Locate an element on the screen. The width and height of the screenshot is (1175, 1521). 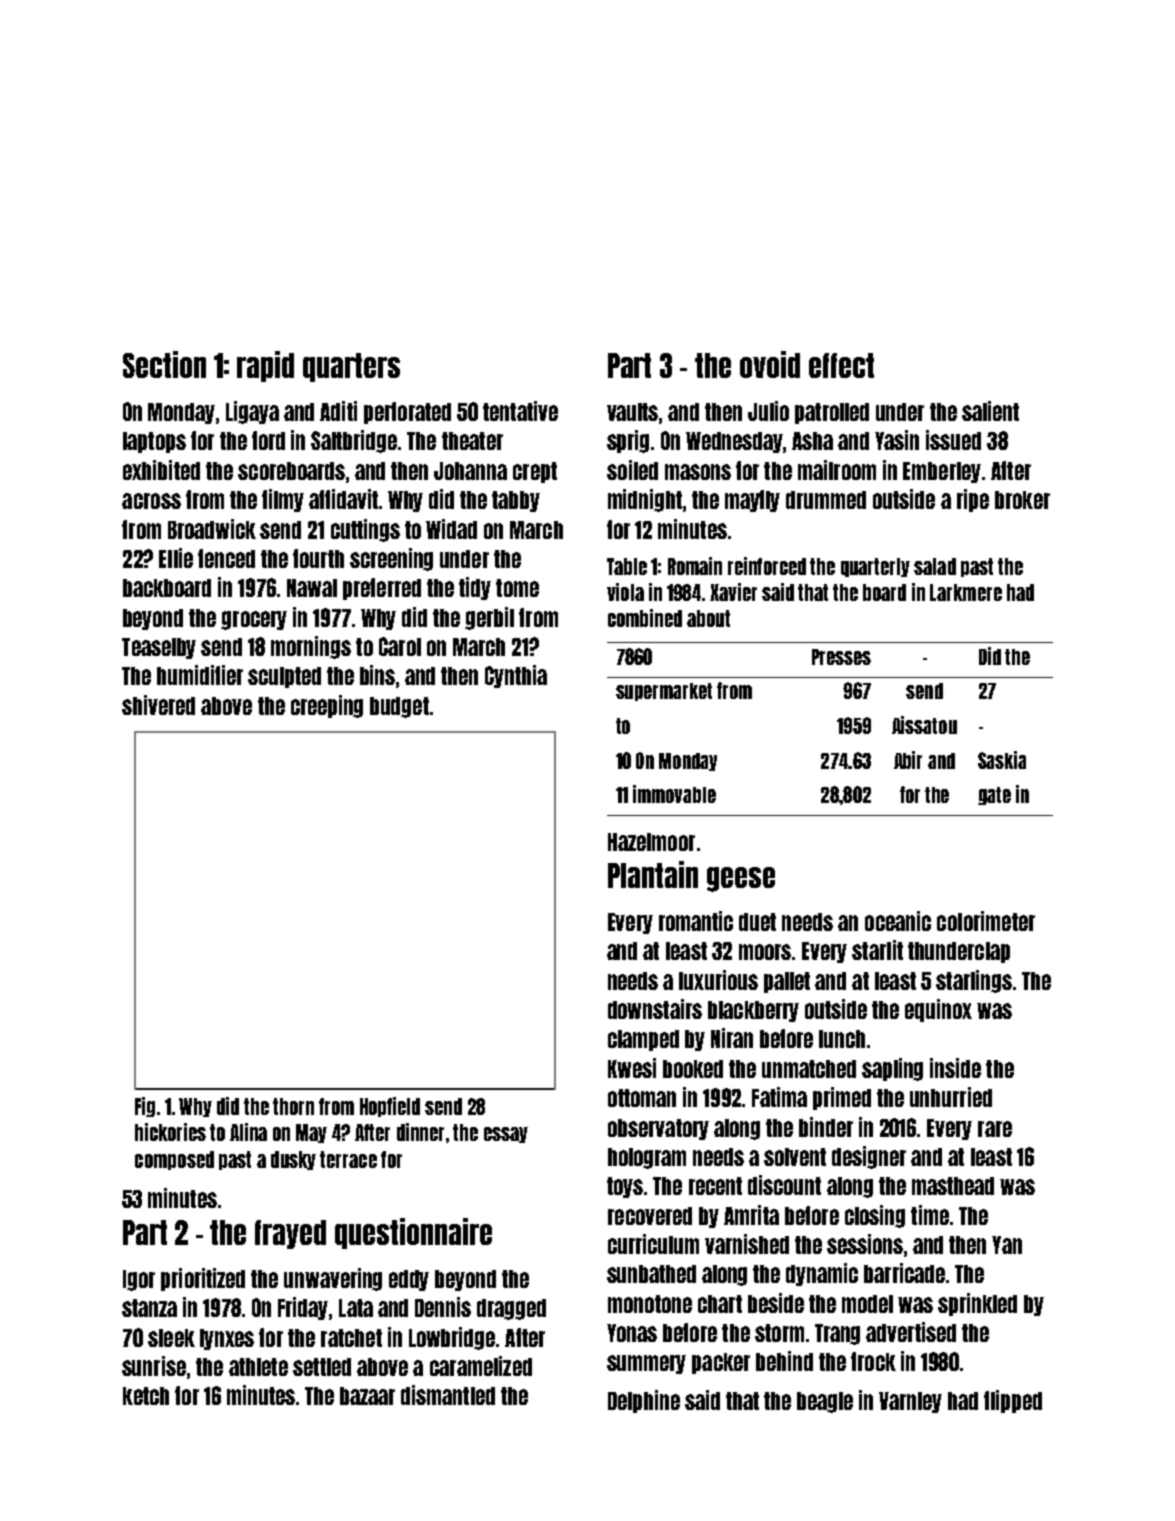
effect is located at coordinates (841, 365).
